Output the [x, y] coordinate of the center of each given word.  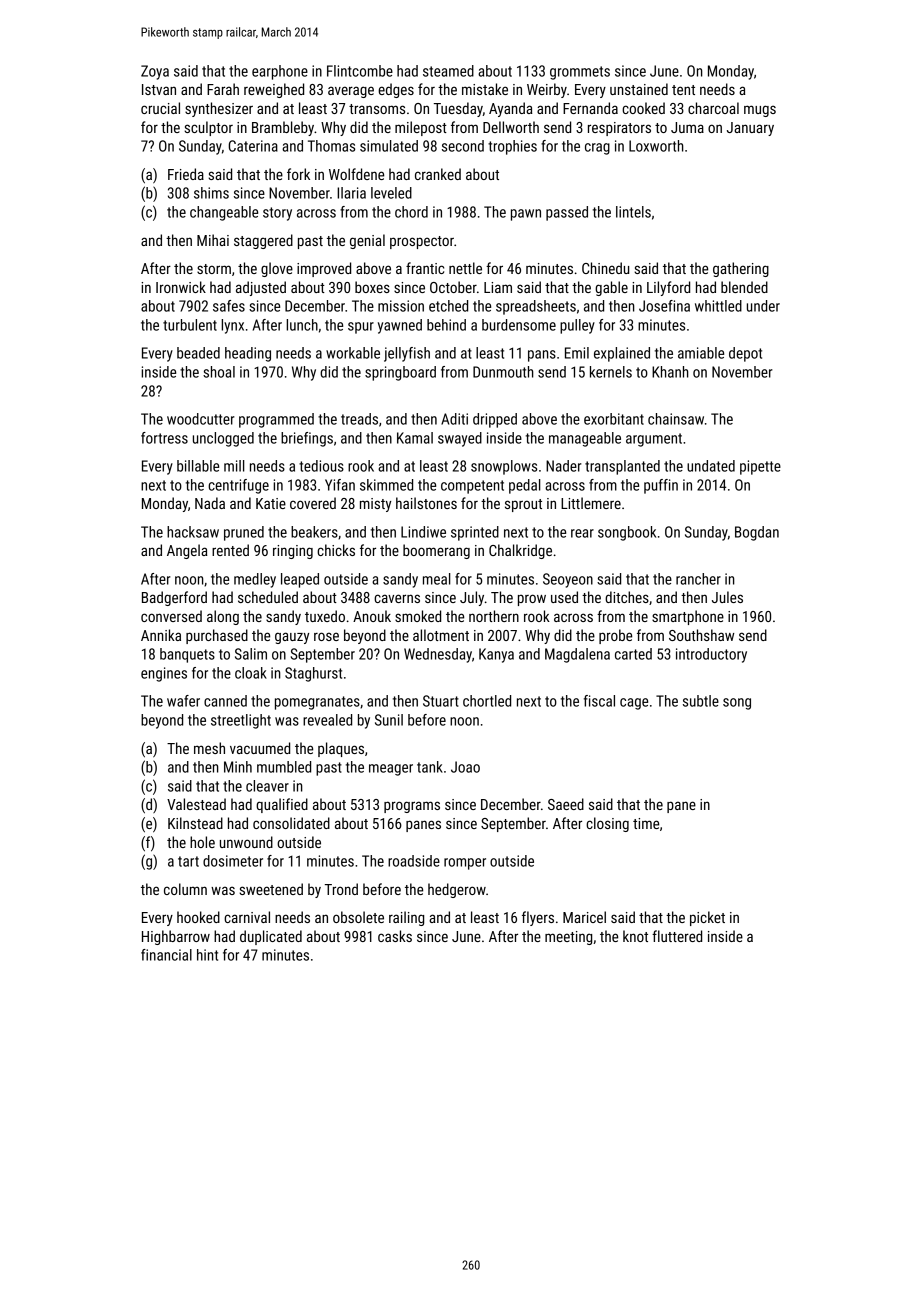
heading [248, 354]
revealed [327, 720]
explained [622, 354]
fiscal [599, 701]
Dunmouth [503, 372]
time [646, 823]
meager [391, 770]
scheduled [268, 597]
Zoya [155, 72]
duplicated [271, 937]
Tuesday [458, 109]
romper [465, 864]
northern [494, 616]
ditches [627, 597]
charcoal [713, 108]
